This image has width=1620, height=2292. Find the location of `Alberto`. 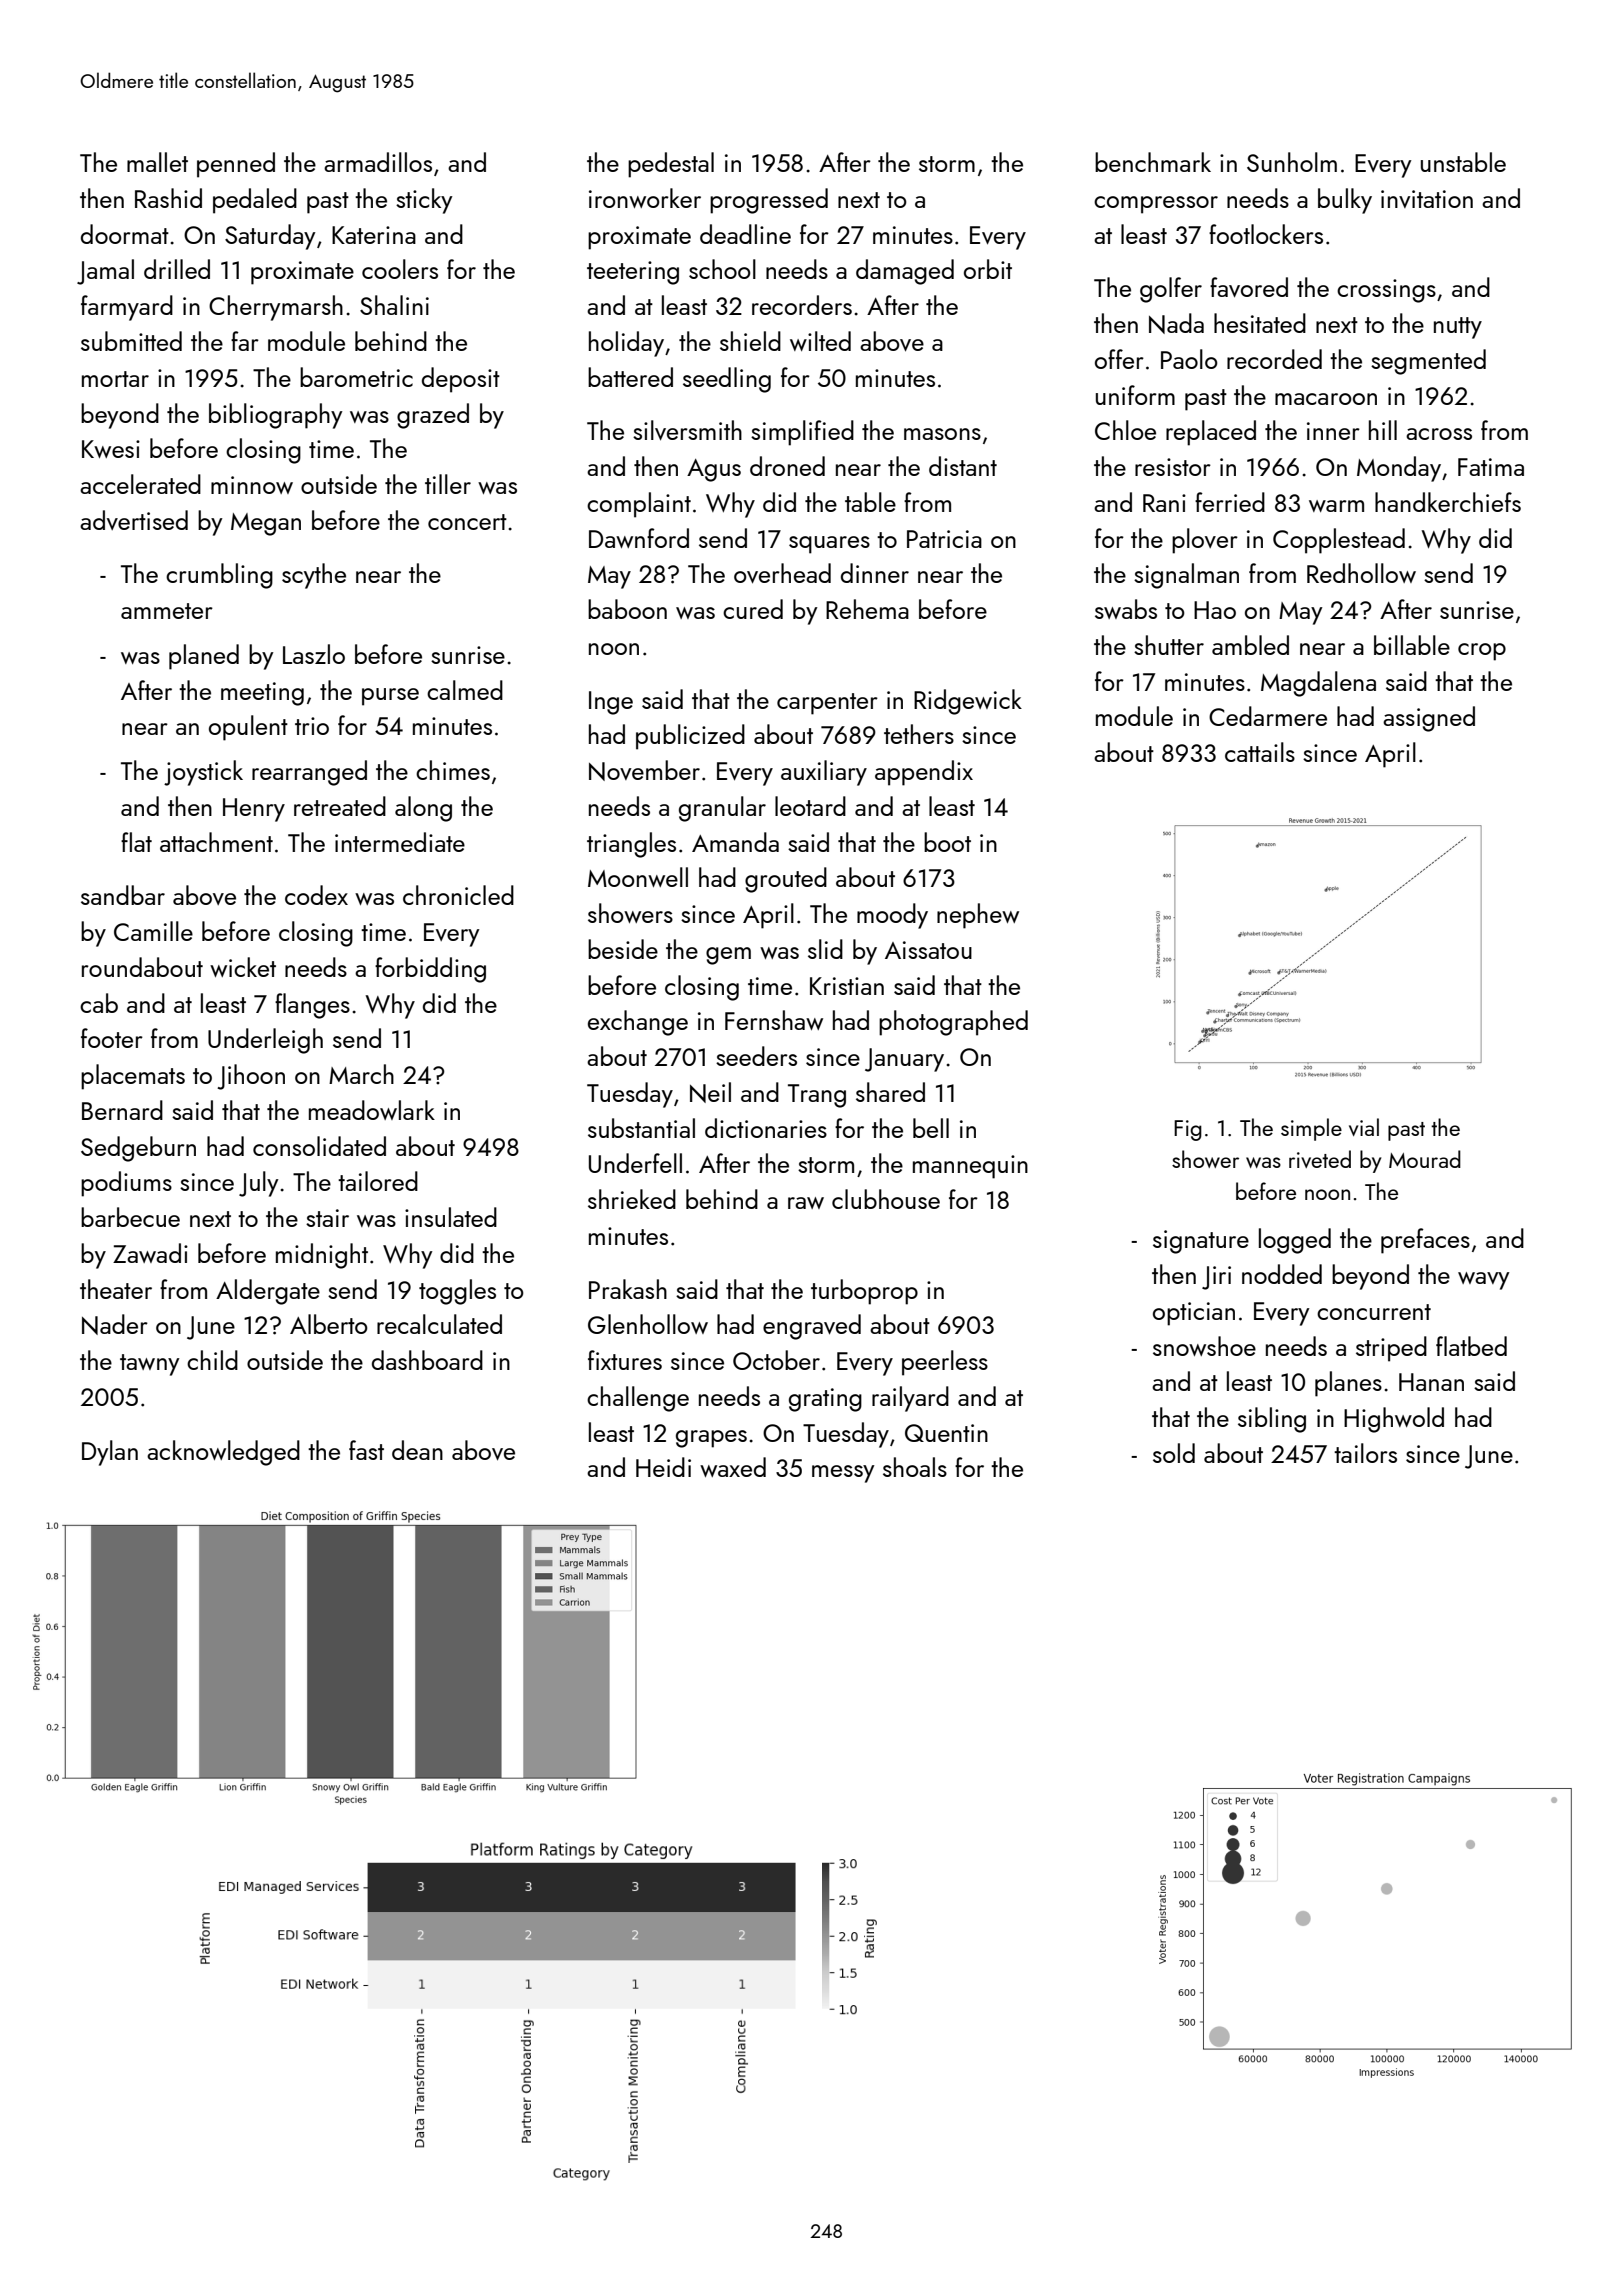

Alberto is located at coordinates (329, 1324).
